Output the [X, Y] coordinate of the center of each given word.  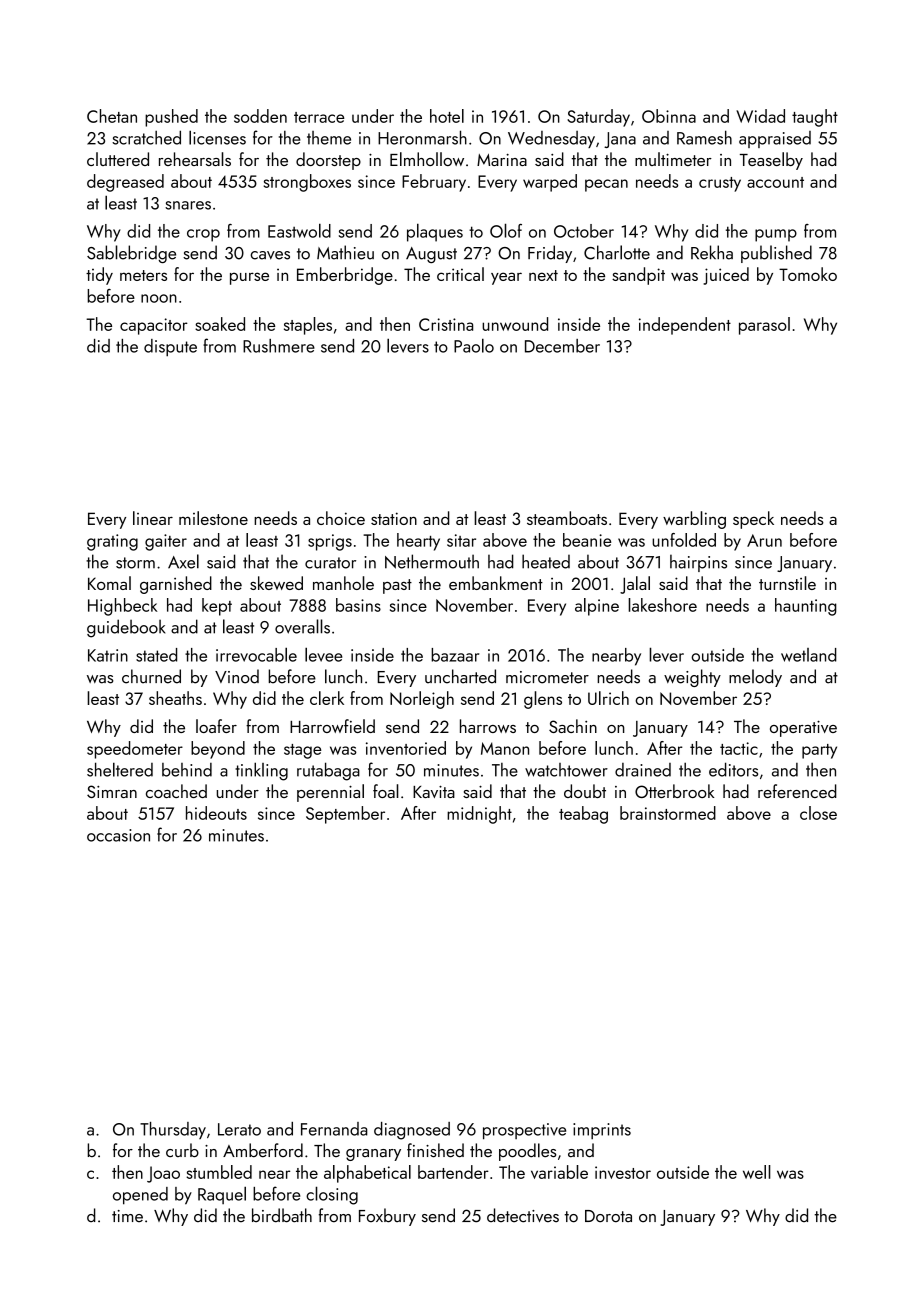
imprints [602, 1131]
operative [803, 728]
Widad [760, 116]
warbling [694, 520]
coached [176, 791]
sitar [461, 540]
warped [550, 183]
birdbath [282, 1215]
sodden [260, 116]
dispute [170, 348]
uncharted [460, 676]
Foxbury [387, 1217]
